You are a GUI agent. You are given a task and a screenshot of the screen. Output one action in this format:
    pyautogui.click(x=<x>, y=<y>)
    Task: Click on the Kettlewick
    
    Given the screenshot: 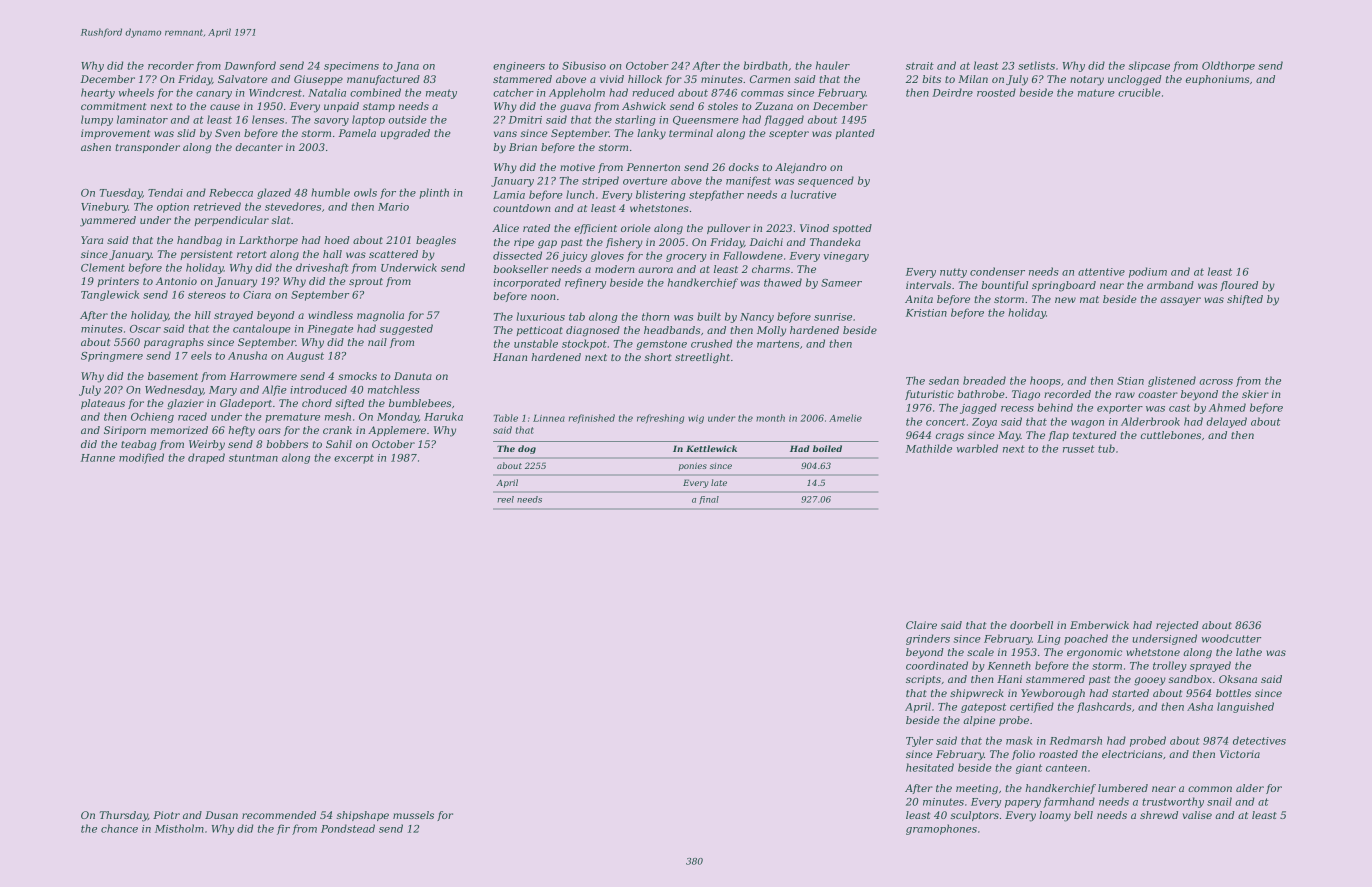 What is the action you would take?
    pyautogui.click(x=711, y=448)
